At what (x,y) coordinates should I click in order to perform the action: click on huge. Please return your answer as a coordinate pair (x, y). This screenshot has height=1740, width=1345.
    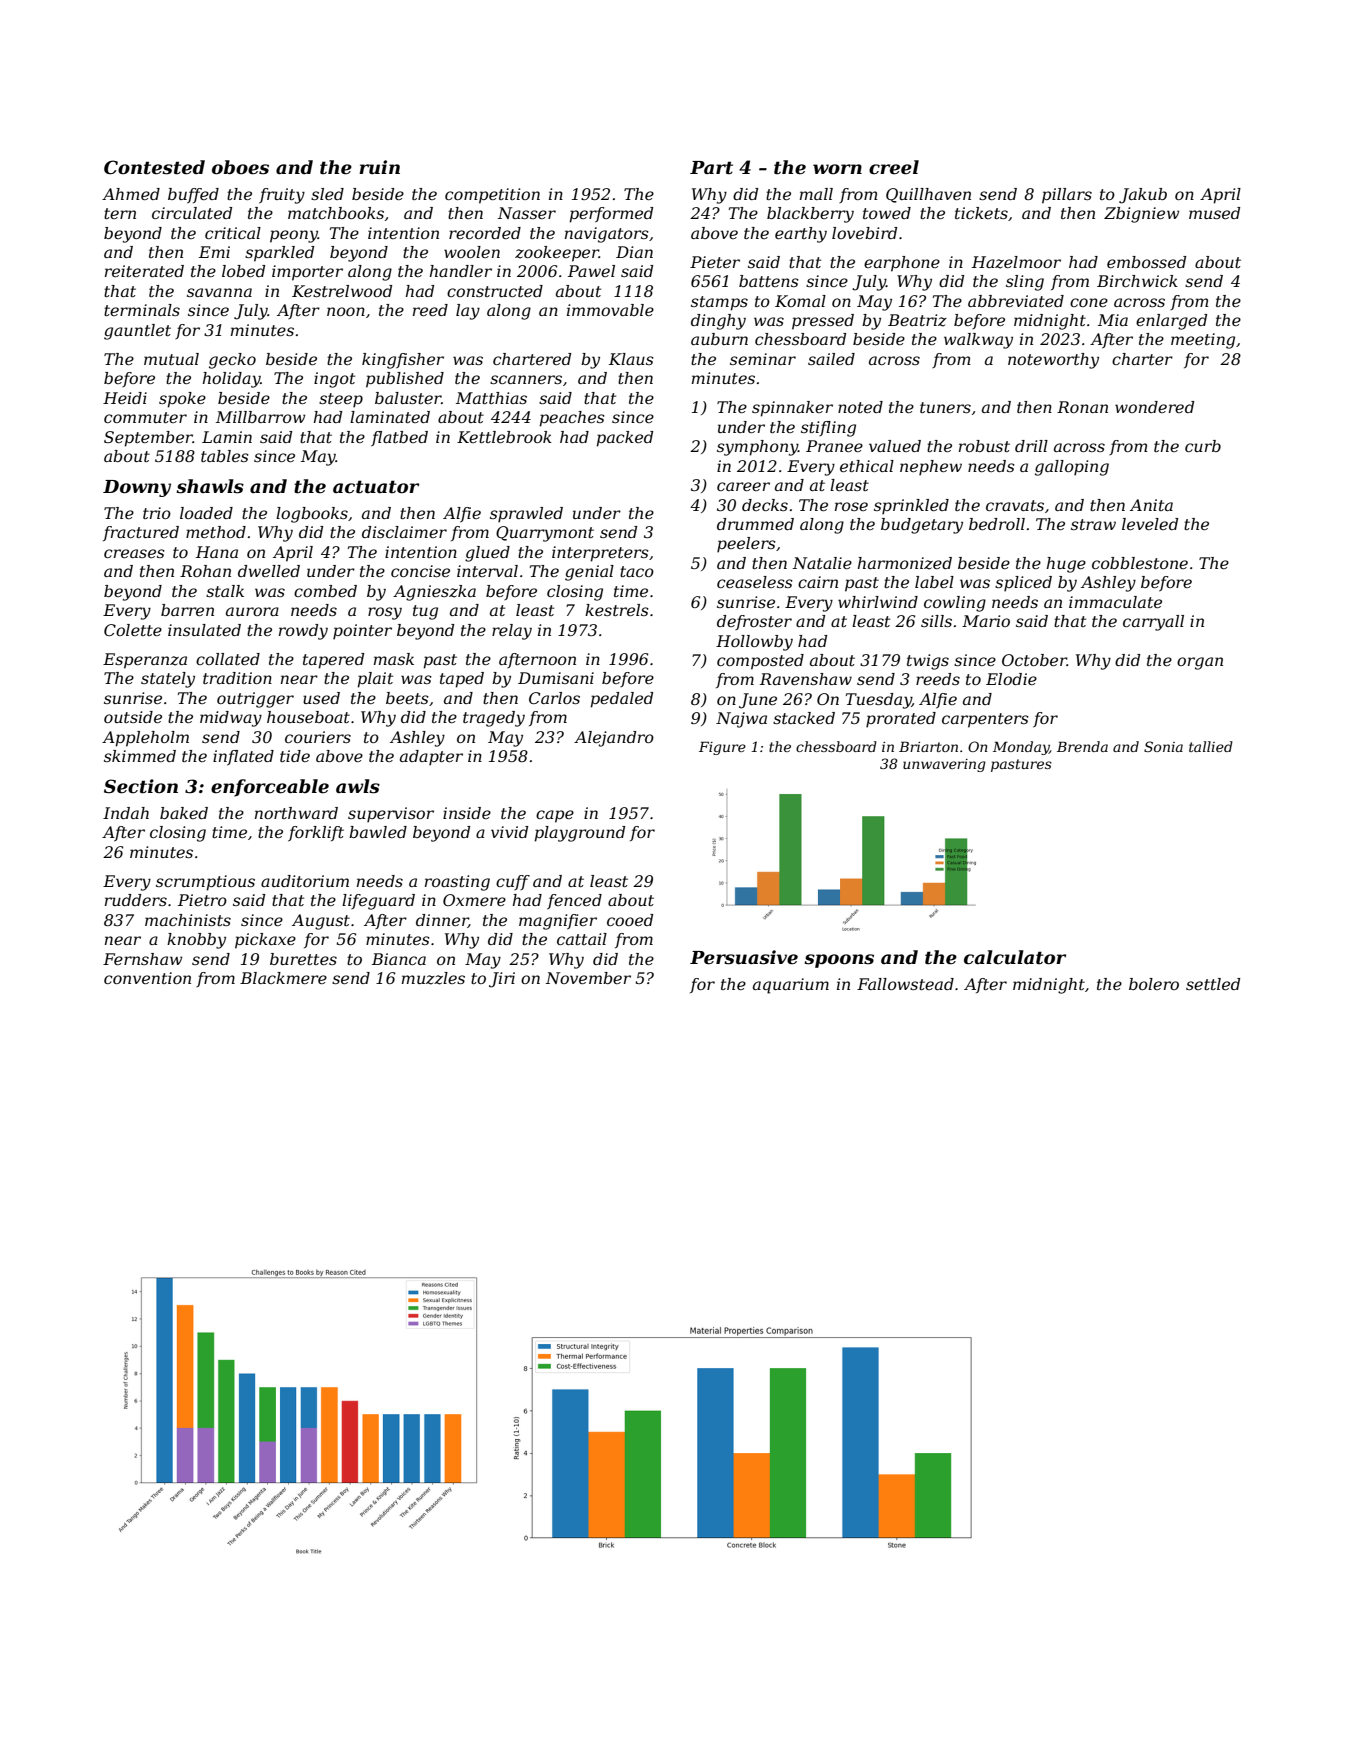
    Looking at the image, I should click on (1066, 565).
